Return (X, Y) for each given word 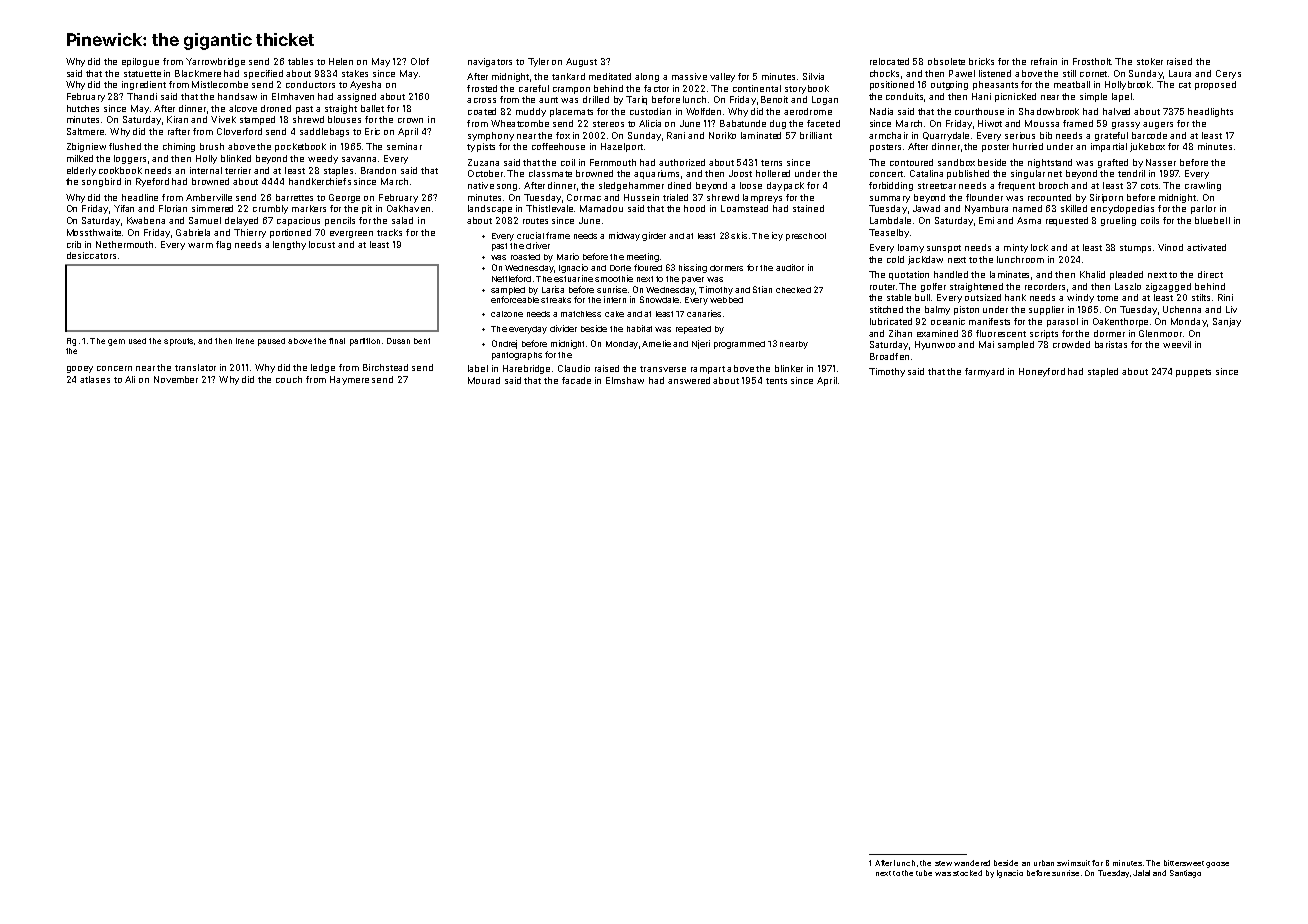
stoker (1150, 61)
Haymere (349, 380)
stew (943, 863)
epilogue (140, 62)
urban (1044, 863)
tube (924, 873)
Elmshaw (625, 380)
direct (1210, 274)
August (581, 62)
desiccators (91, 255)
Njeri (701, 344)
